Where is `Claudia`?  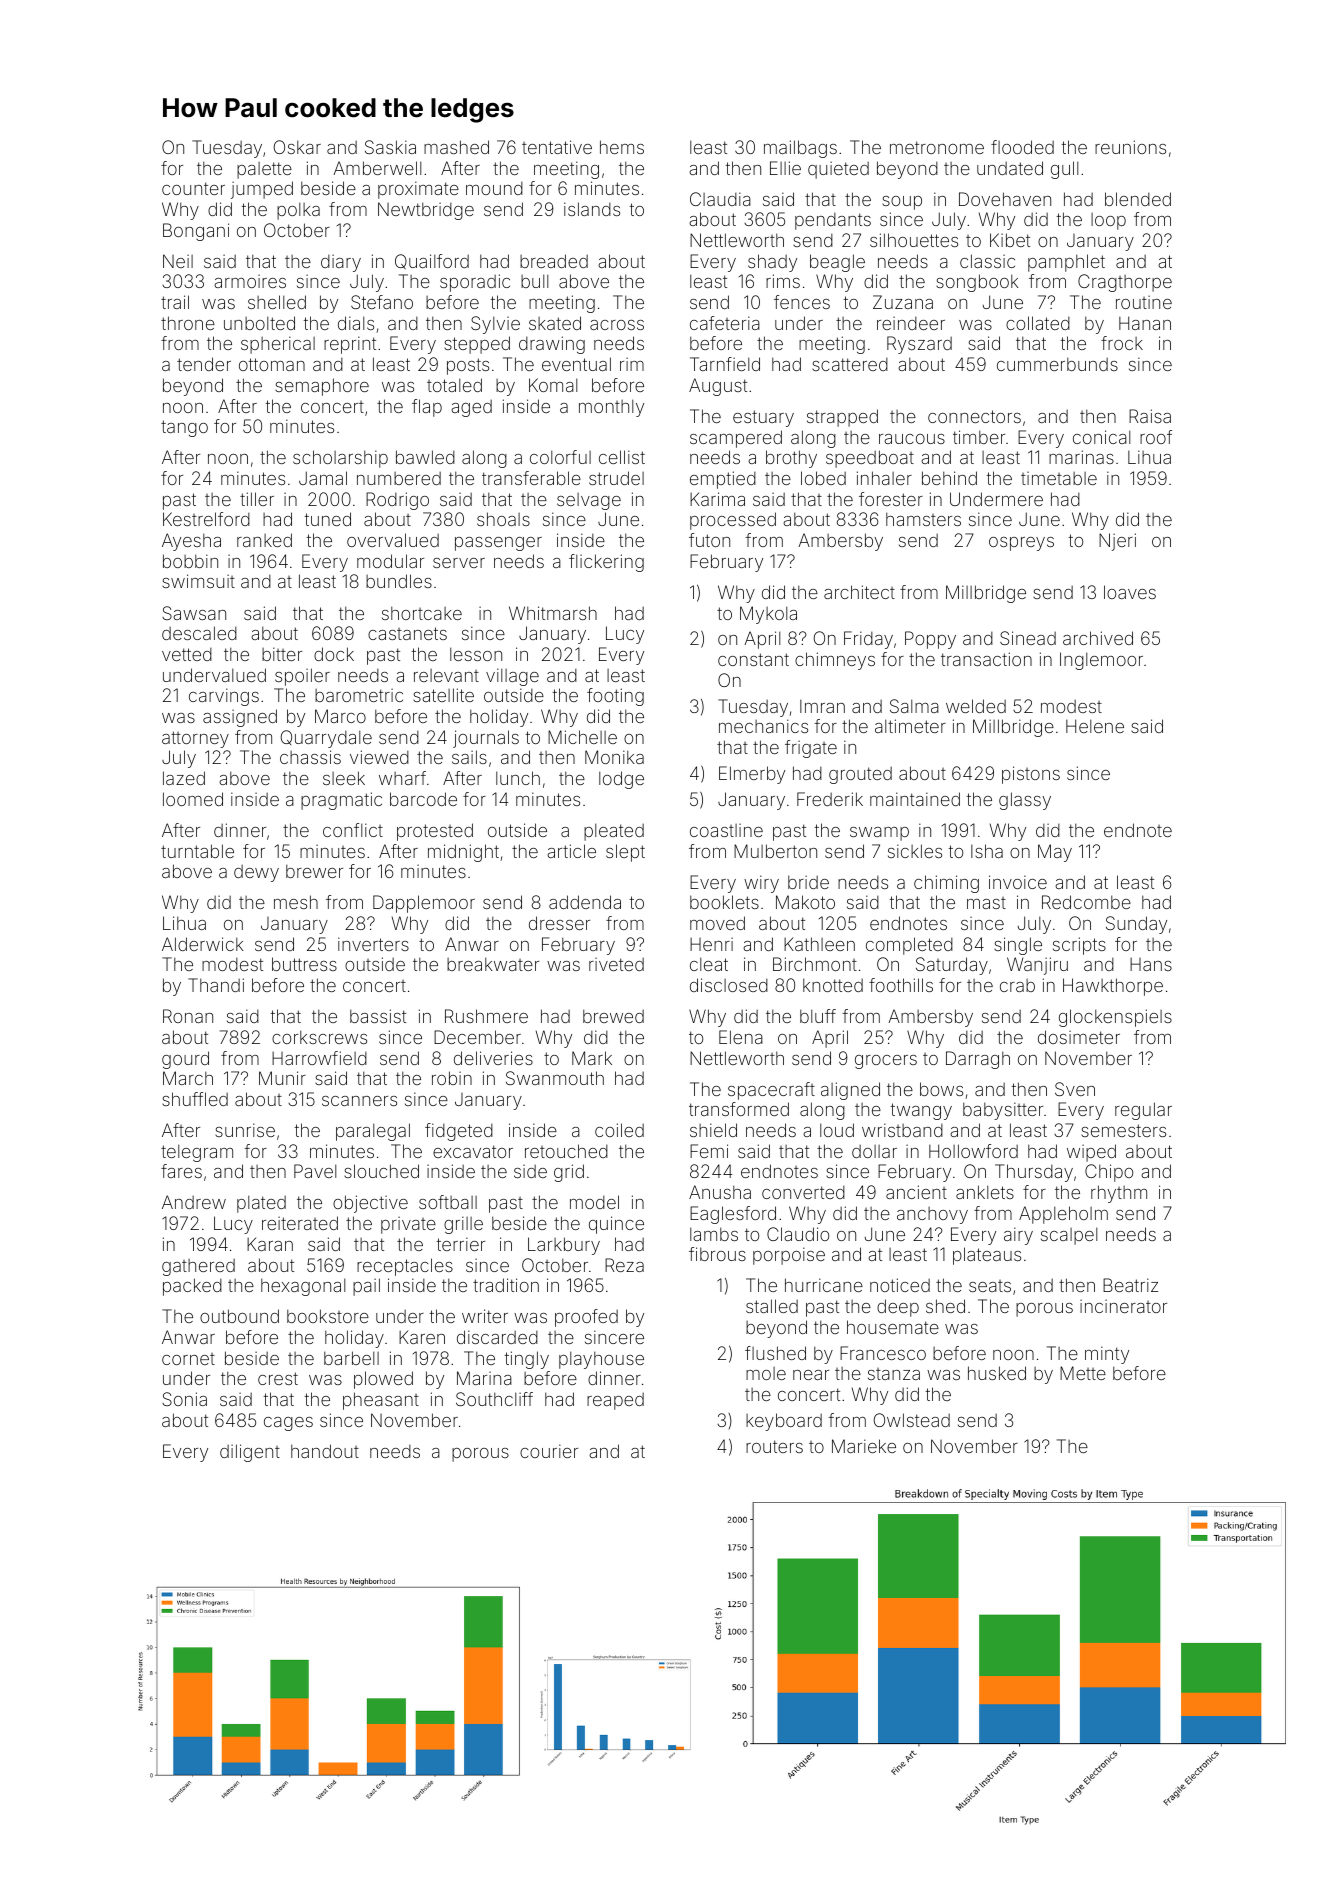 Claudia is located at coordinates (720, 199).
